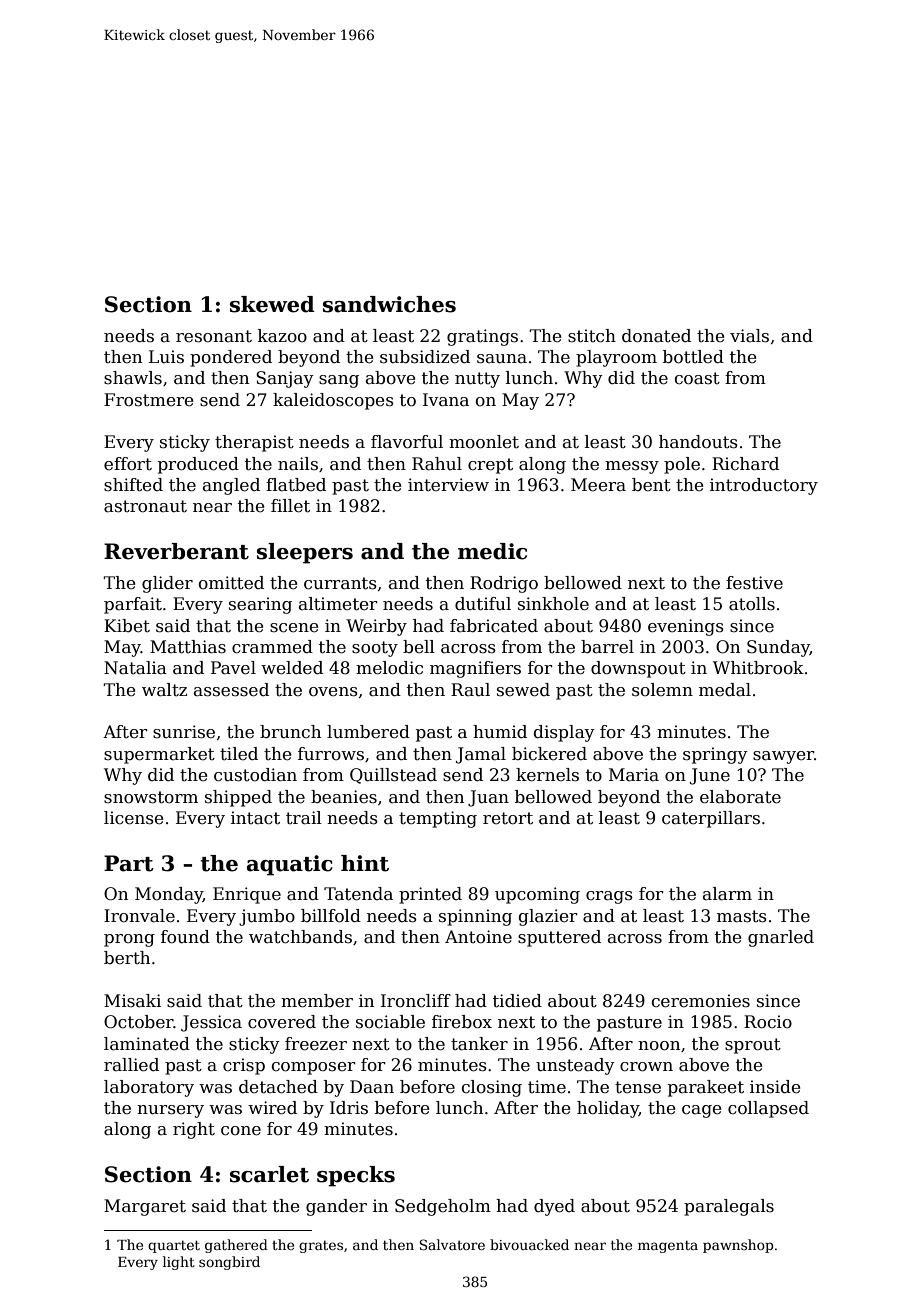 Image resolution: width=924 pixels, height=1308 pixels. Describe the element at coordinates (479, 1044) in the screenshot. I see `tanker` at that location.
